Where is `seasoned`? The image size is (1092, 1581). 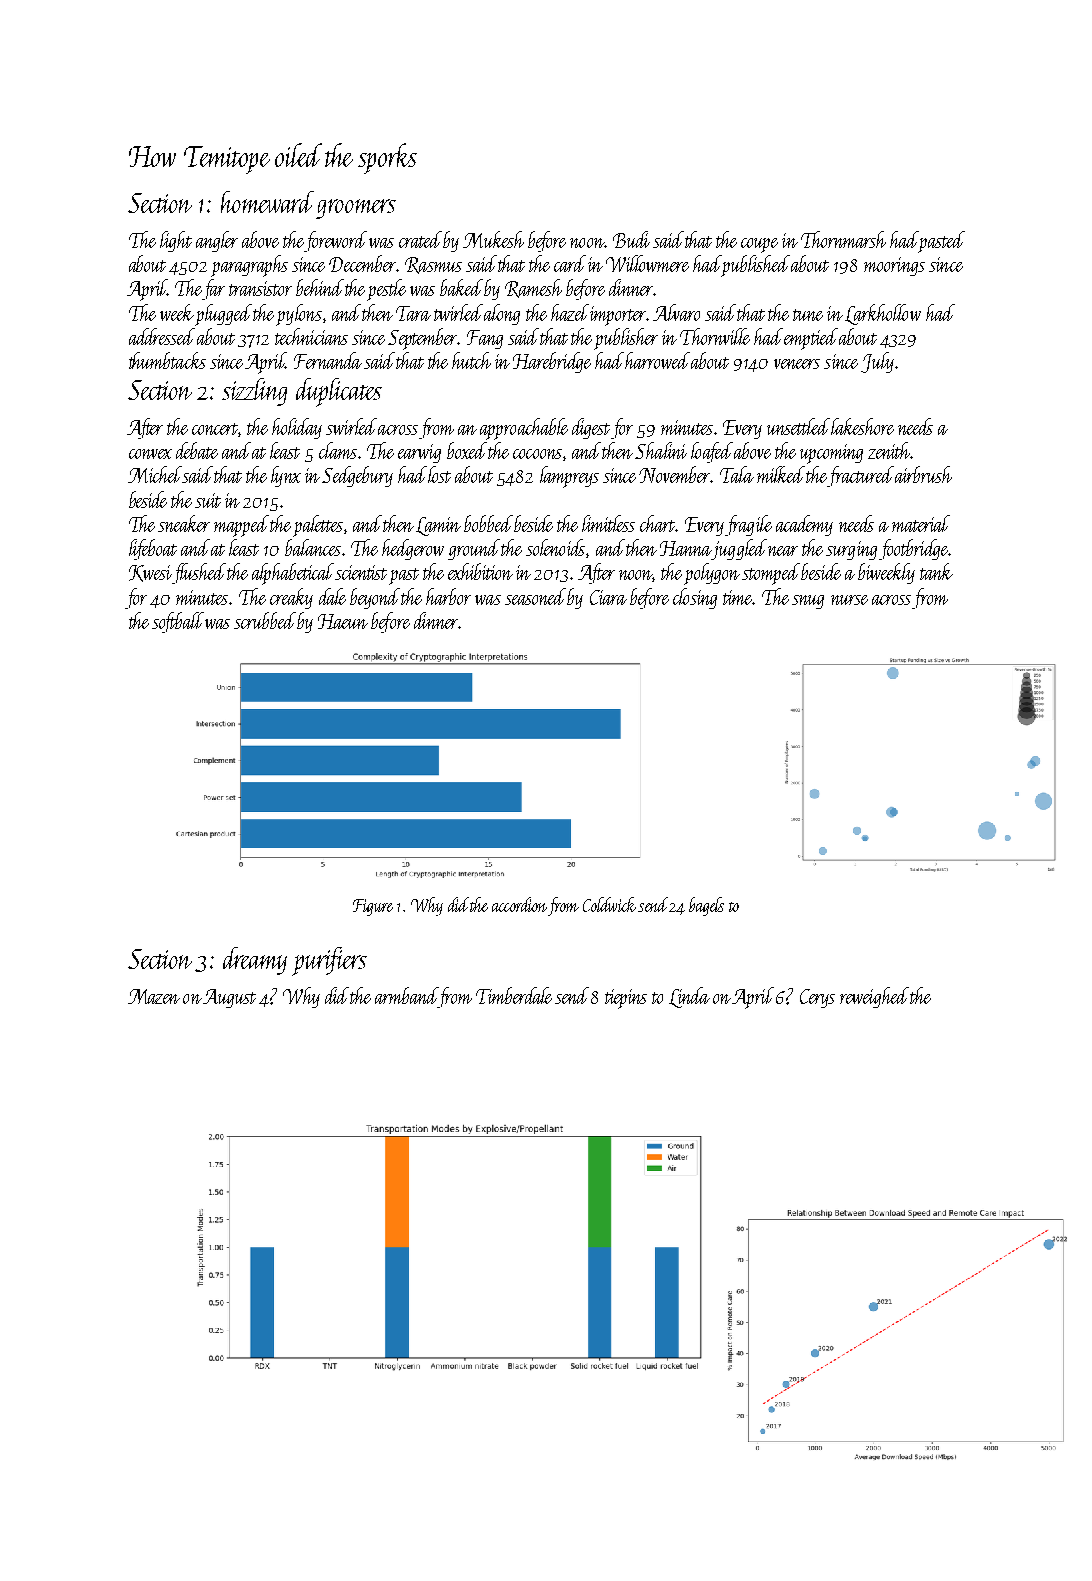
seasoned is located at coordinates (535, 596).
